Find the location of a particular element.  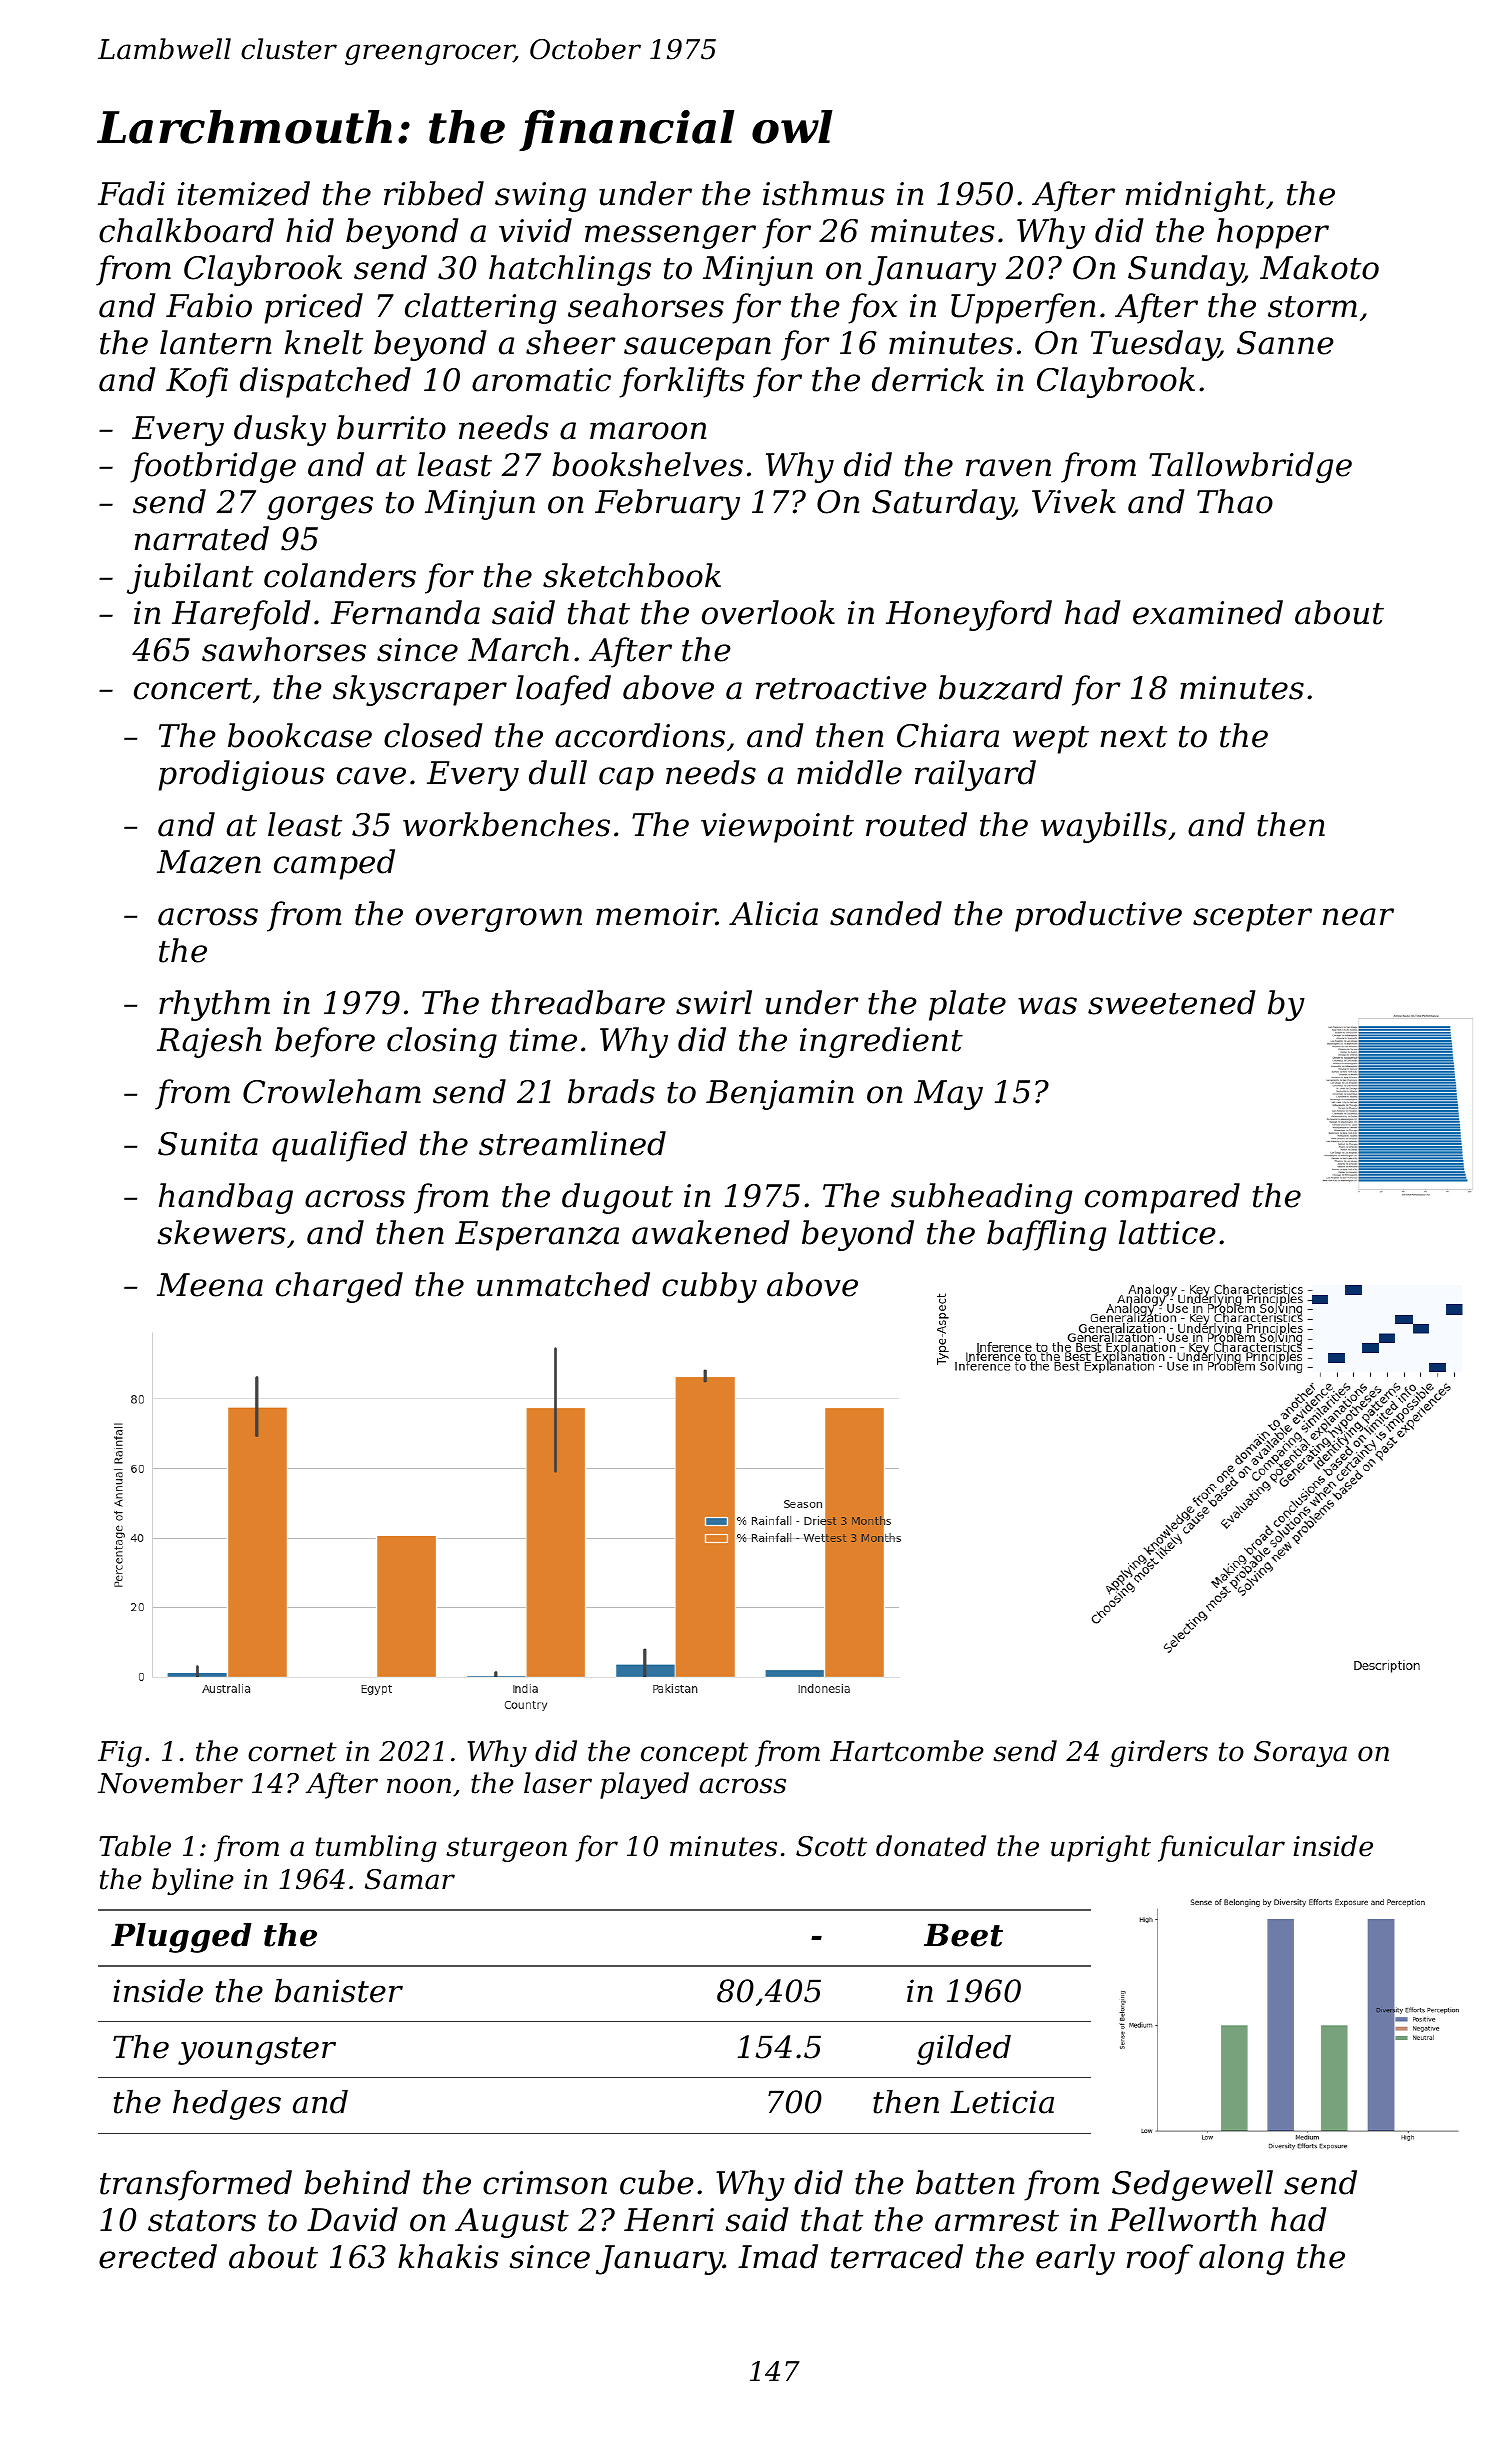

dugout is located at coordinates (617, 1198).
